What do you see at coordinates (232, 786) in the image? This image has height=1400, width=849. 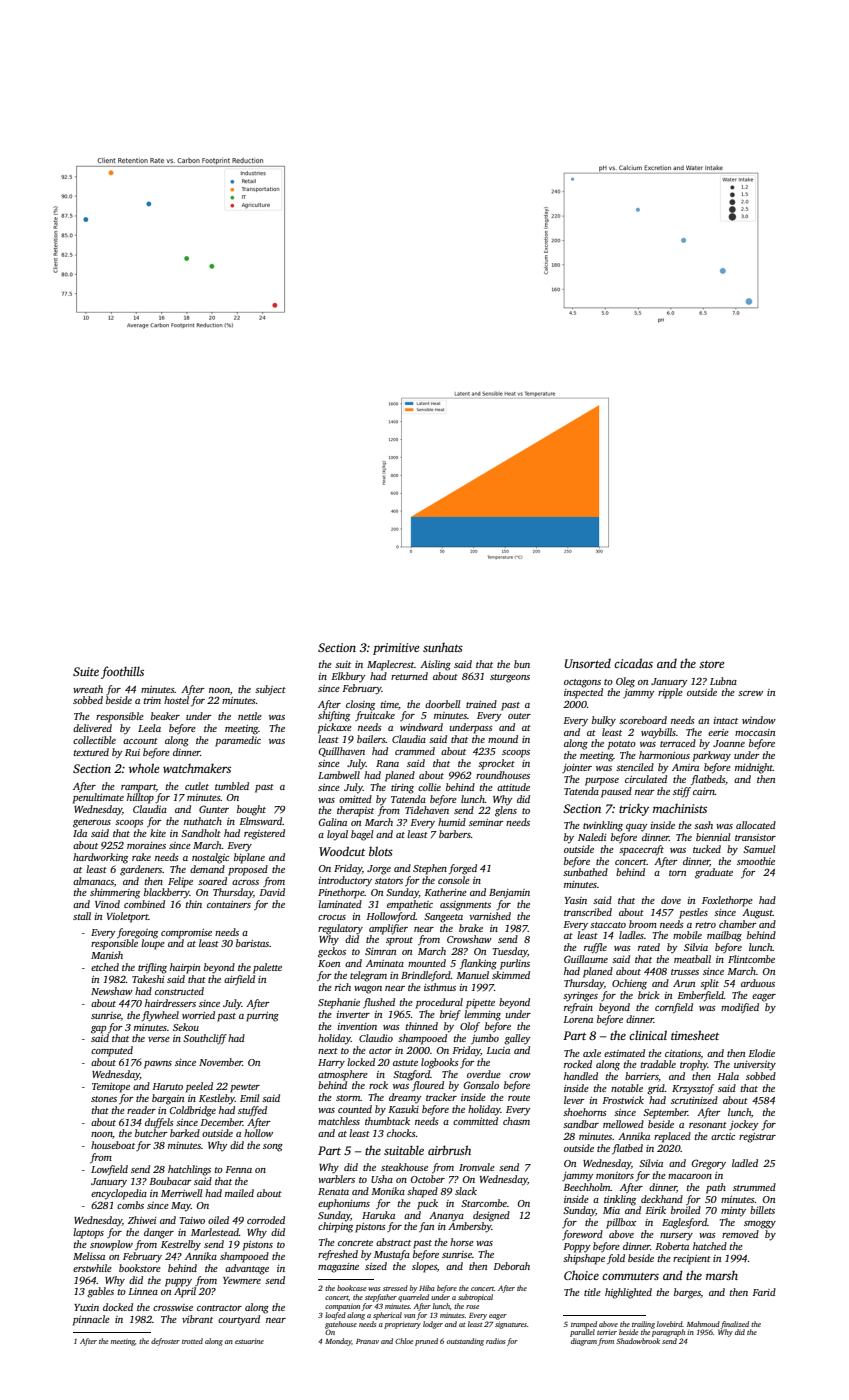 I see `tumbled` at bounding box center [232, 786].
